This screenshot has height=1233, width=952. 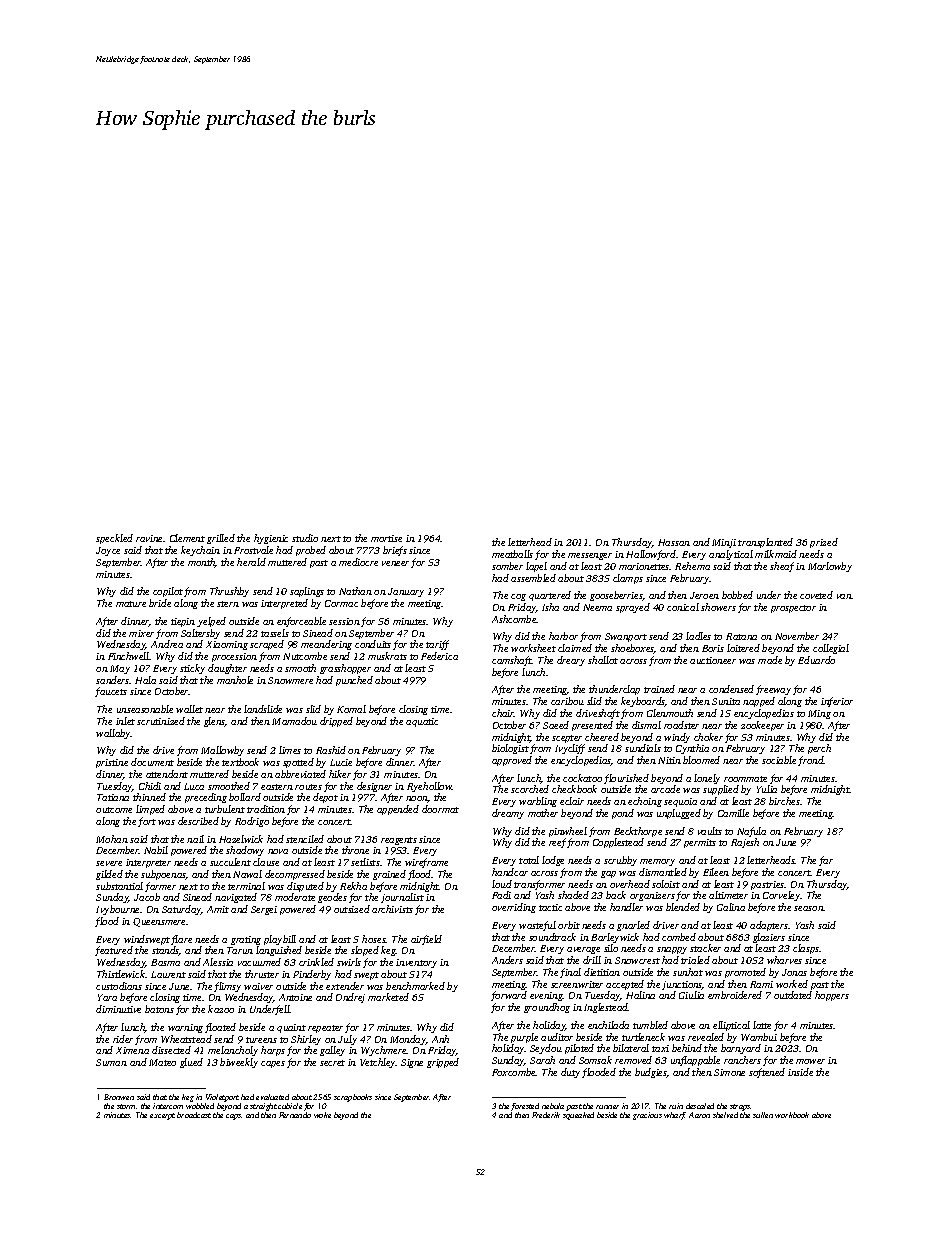 What do you see at coordinates (731, 907) in the screenshot?
I see `Galina` at bounding box center [731, 907].
